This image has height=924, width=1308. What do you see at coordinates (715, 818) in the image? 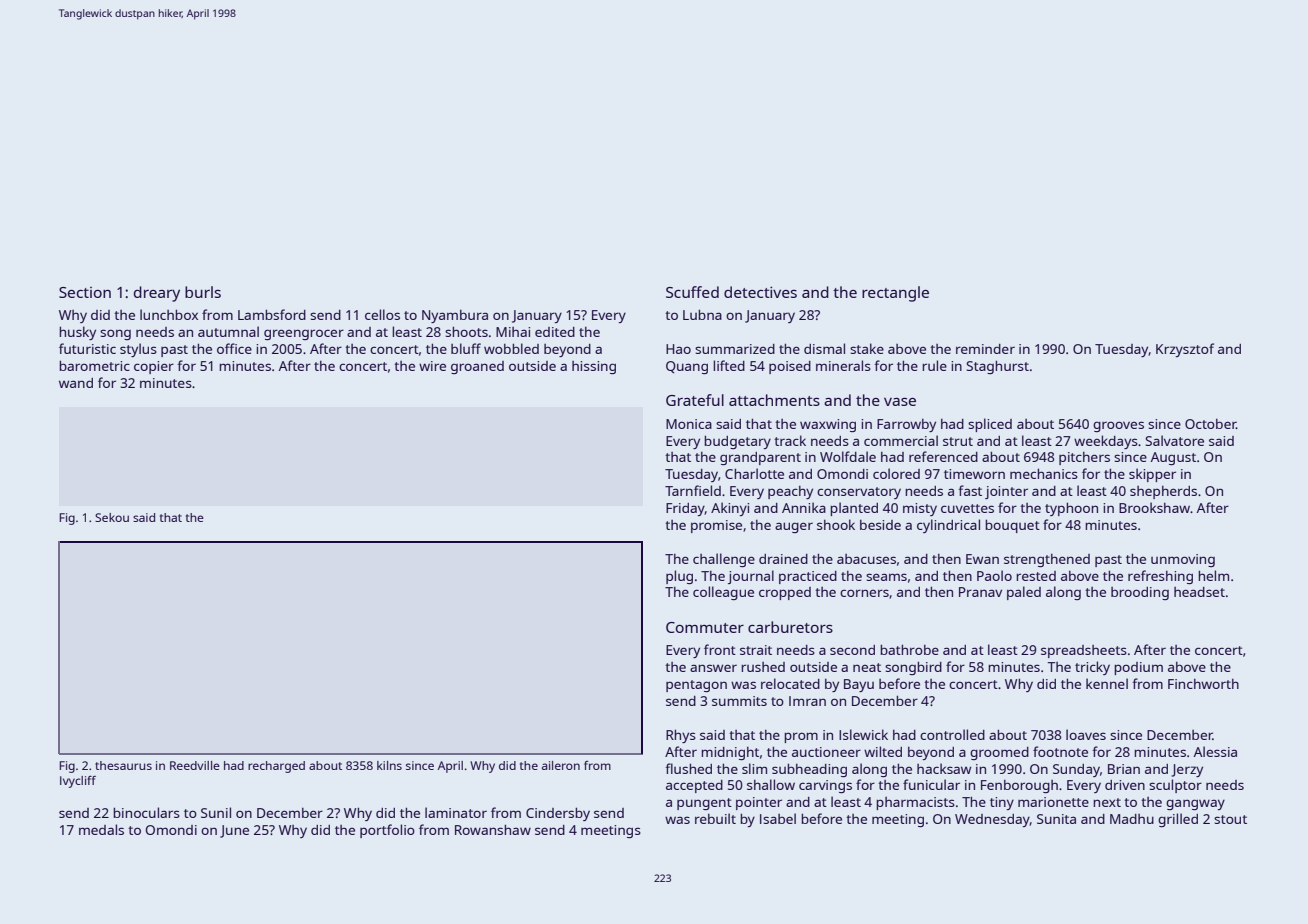
I see `rebuilt` at bounding box center [715, 818].
